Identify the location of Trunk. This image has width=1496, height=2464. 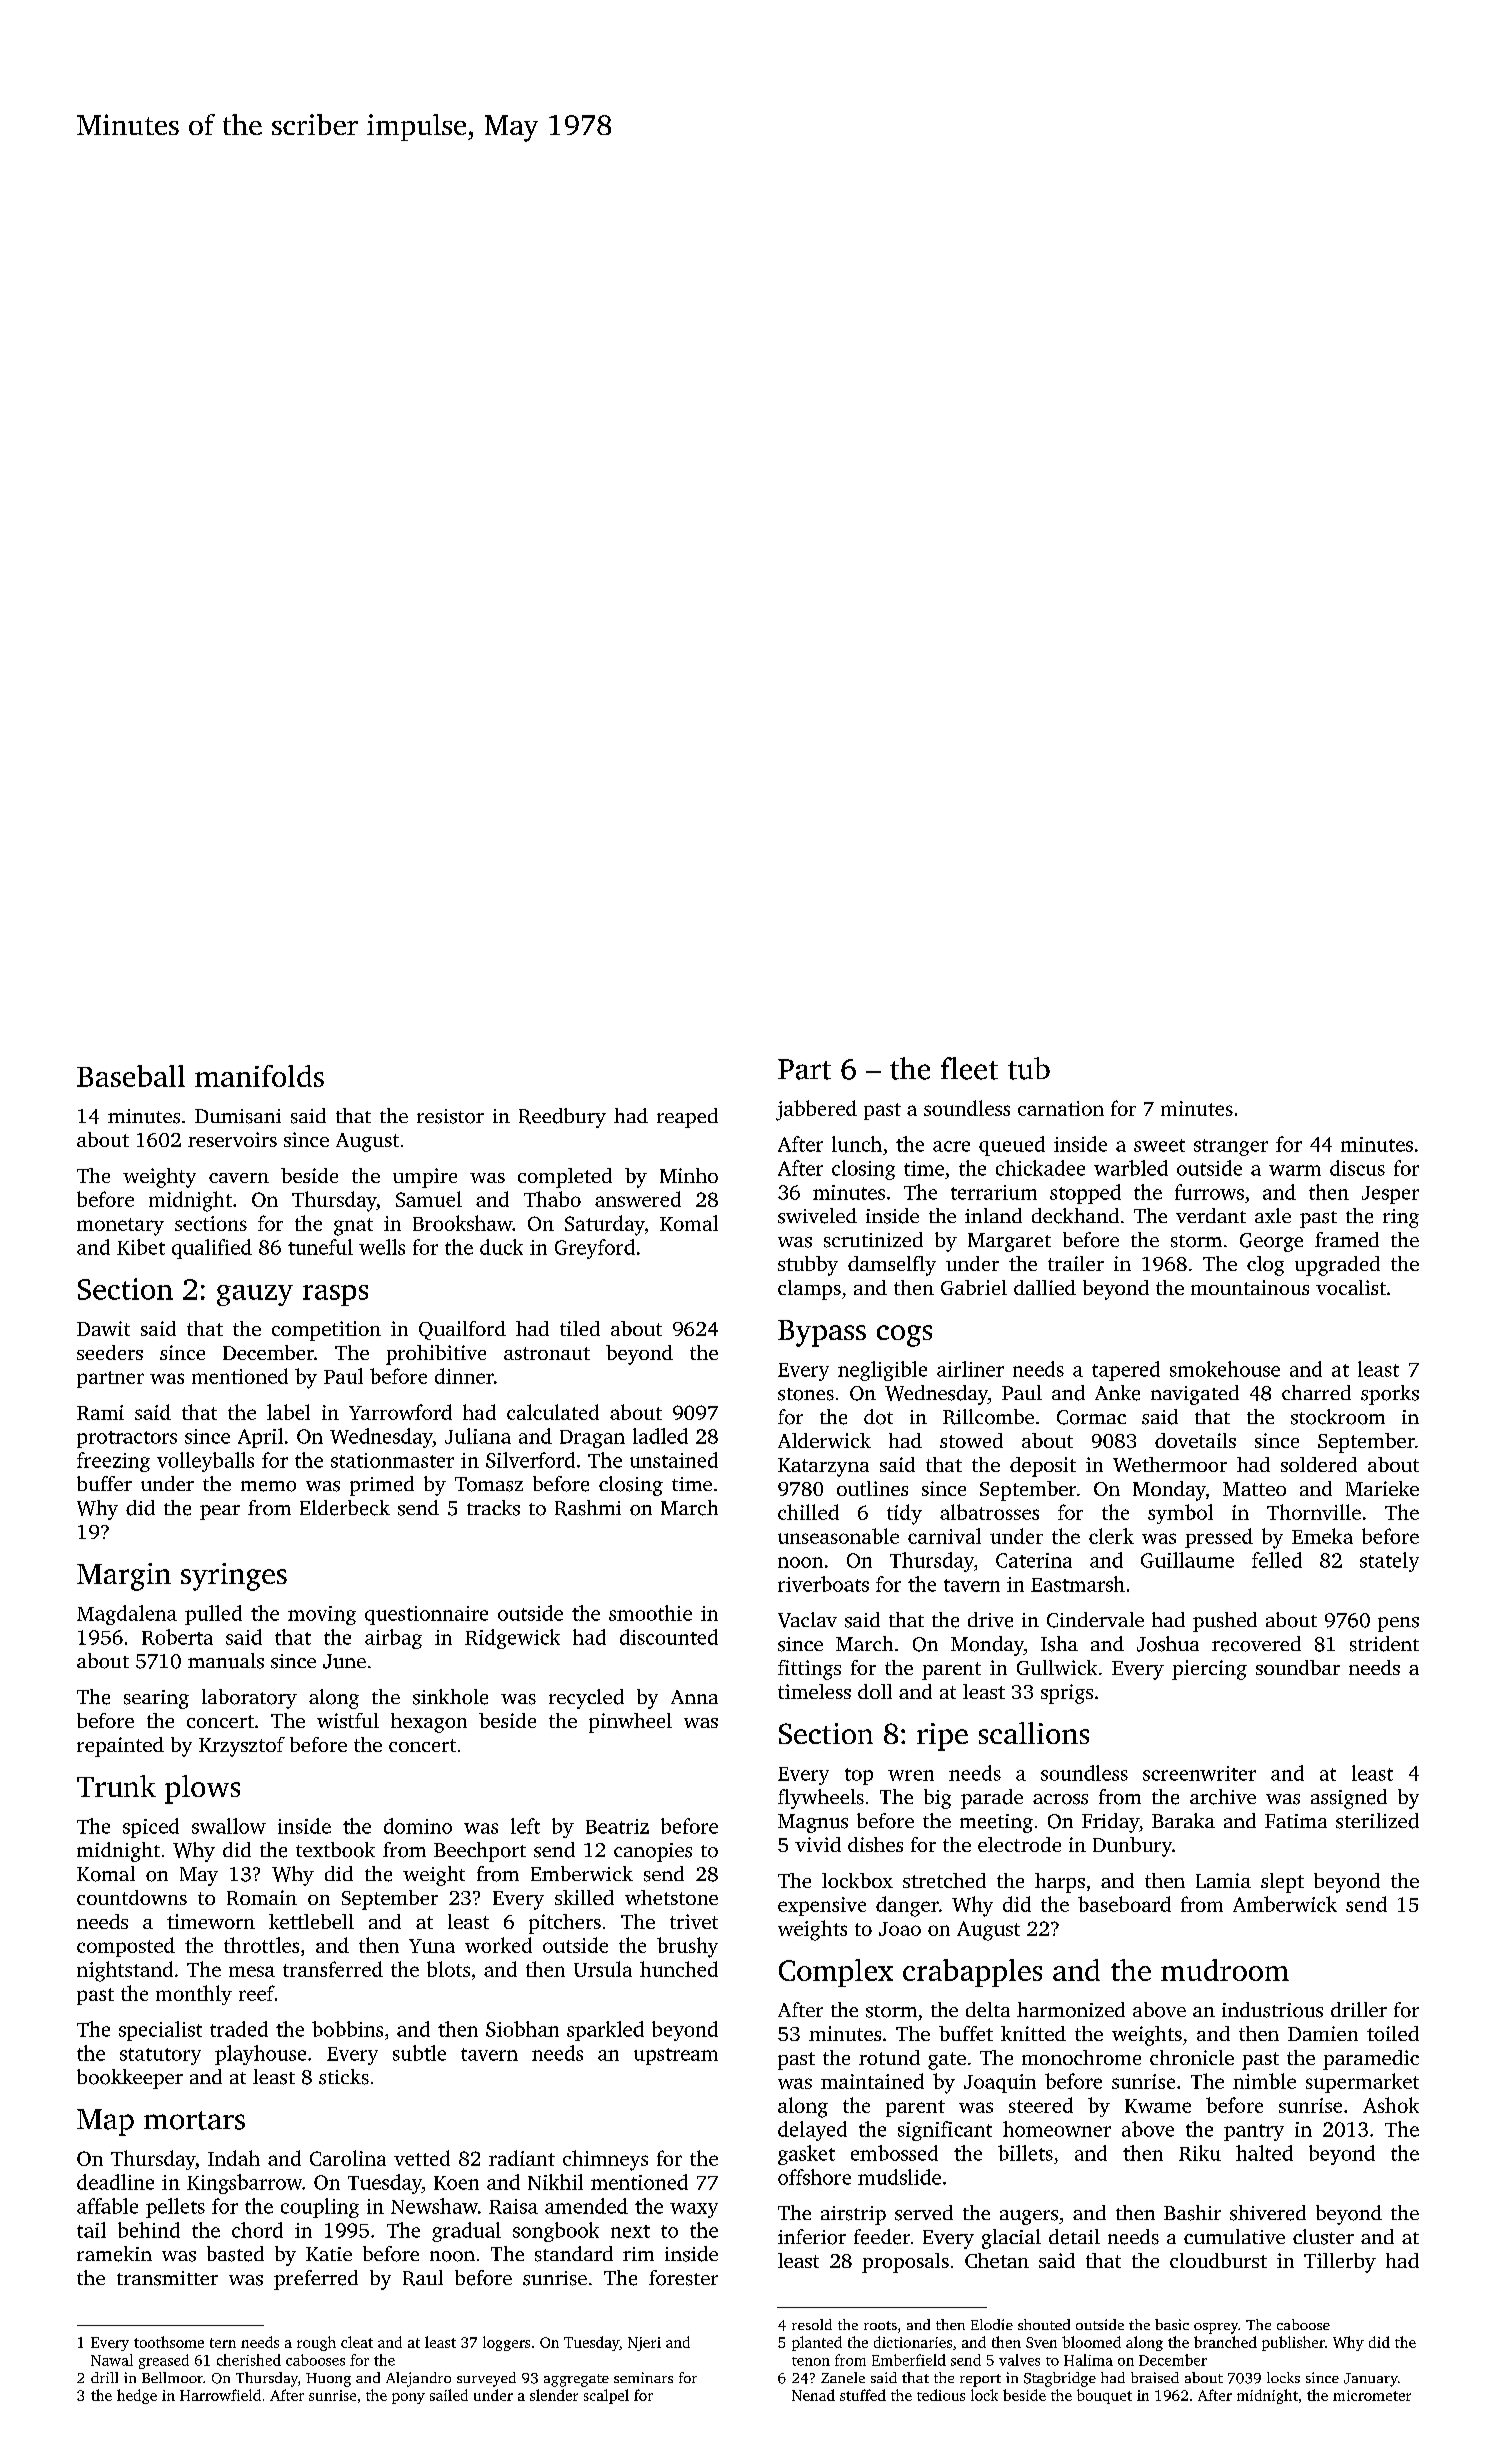
(116, 1786).
